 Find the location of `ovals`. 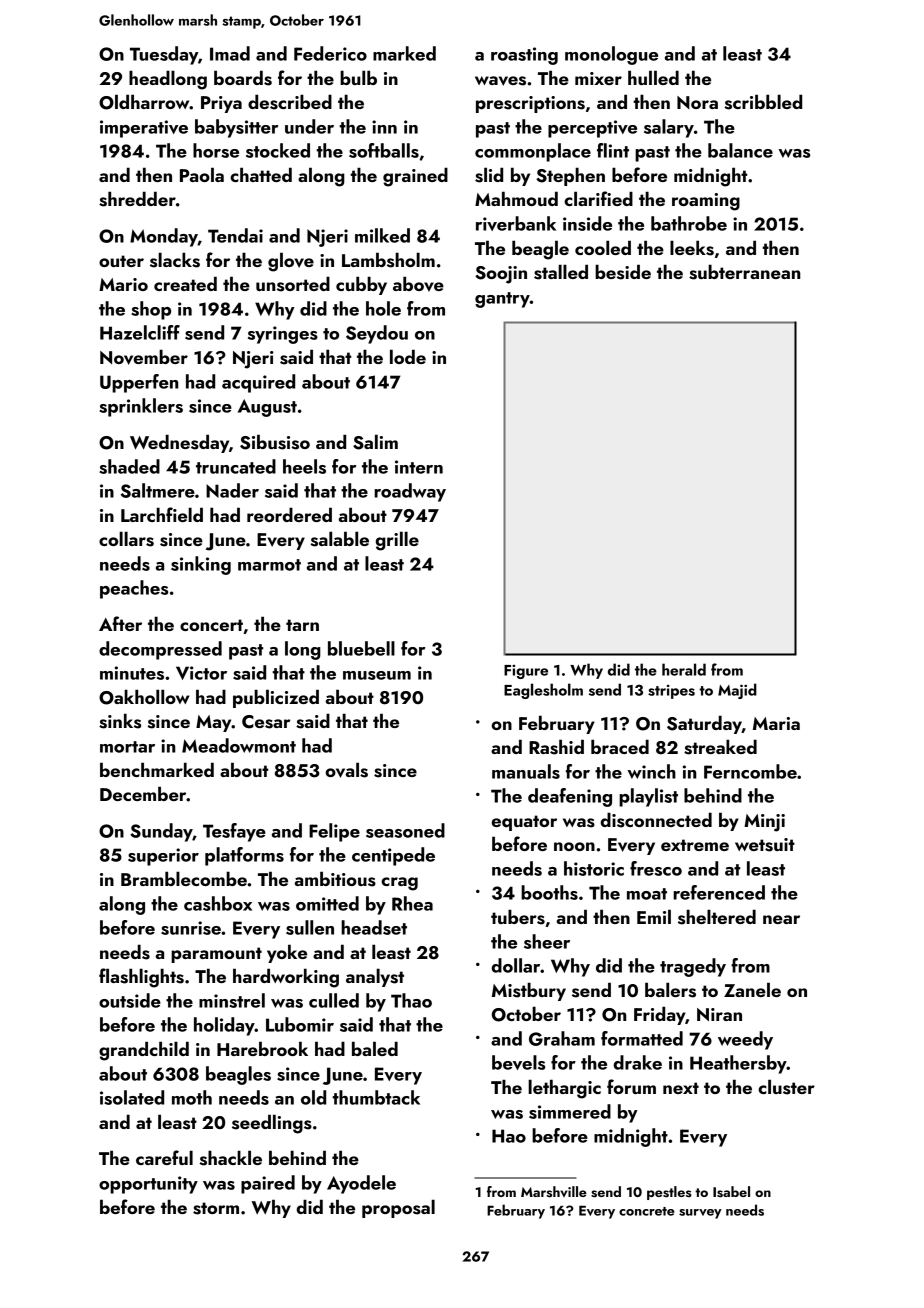

ovals is located at coordinates (347, 770).
